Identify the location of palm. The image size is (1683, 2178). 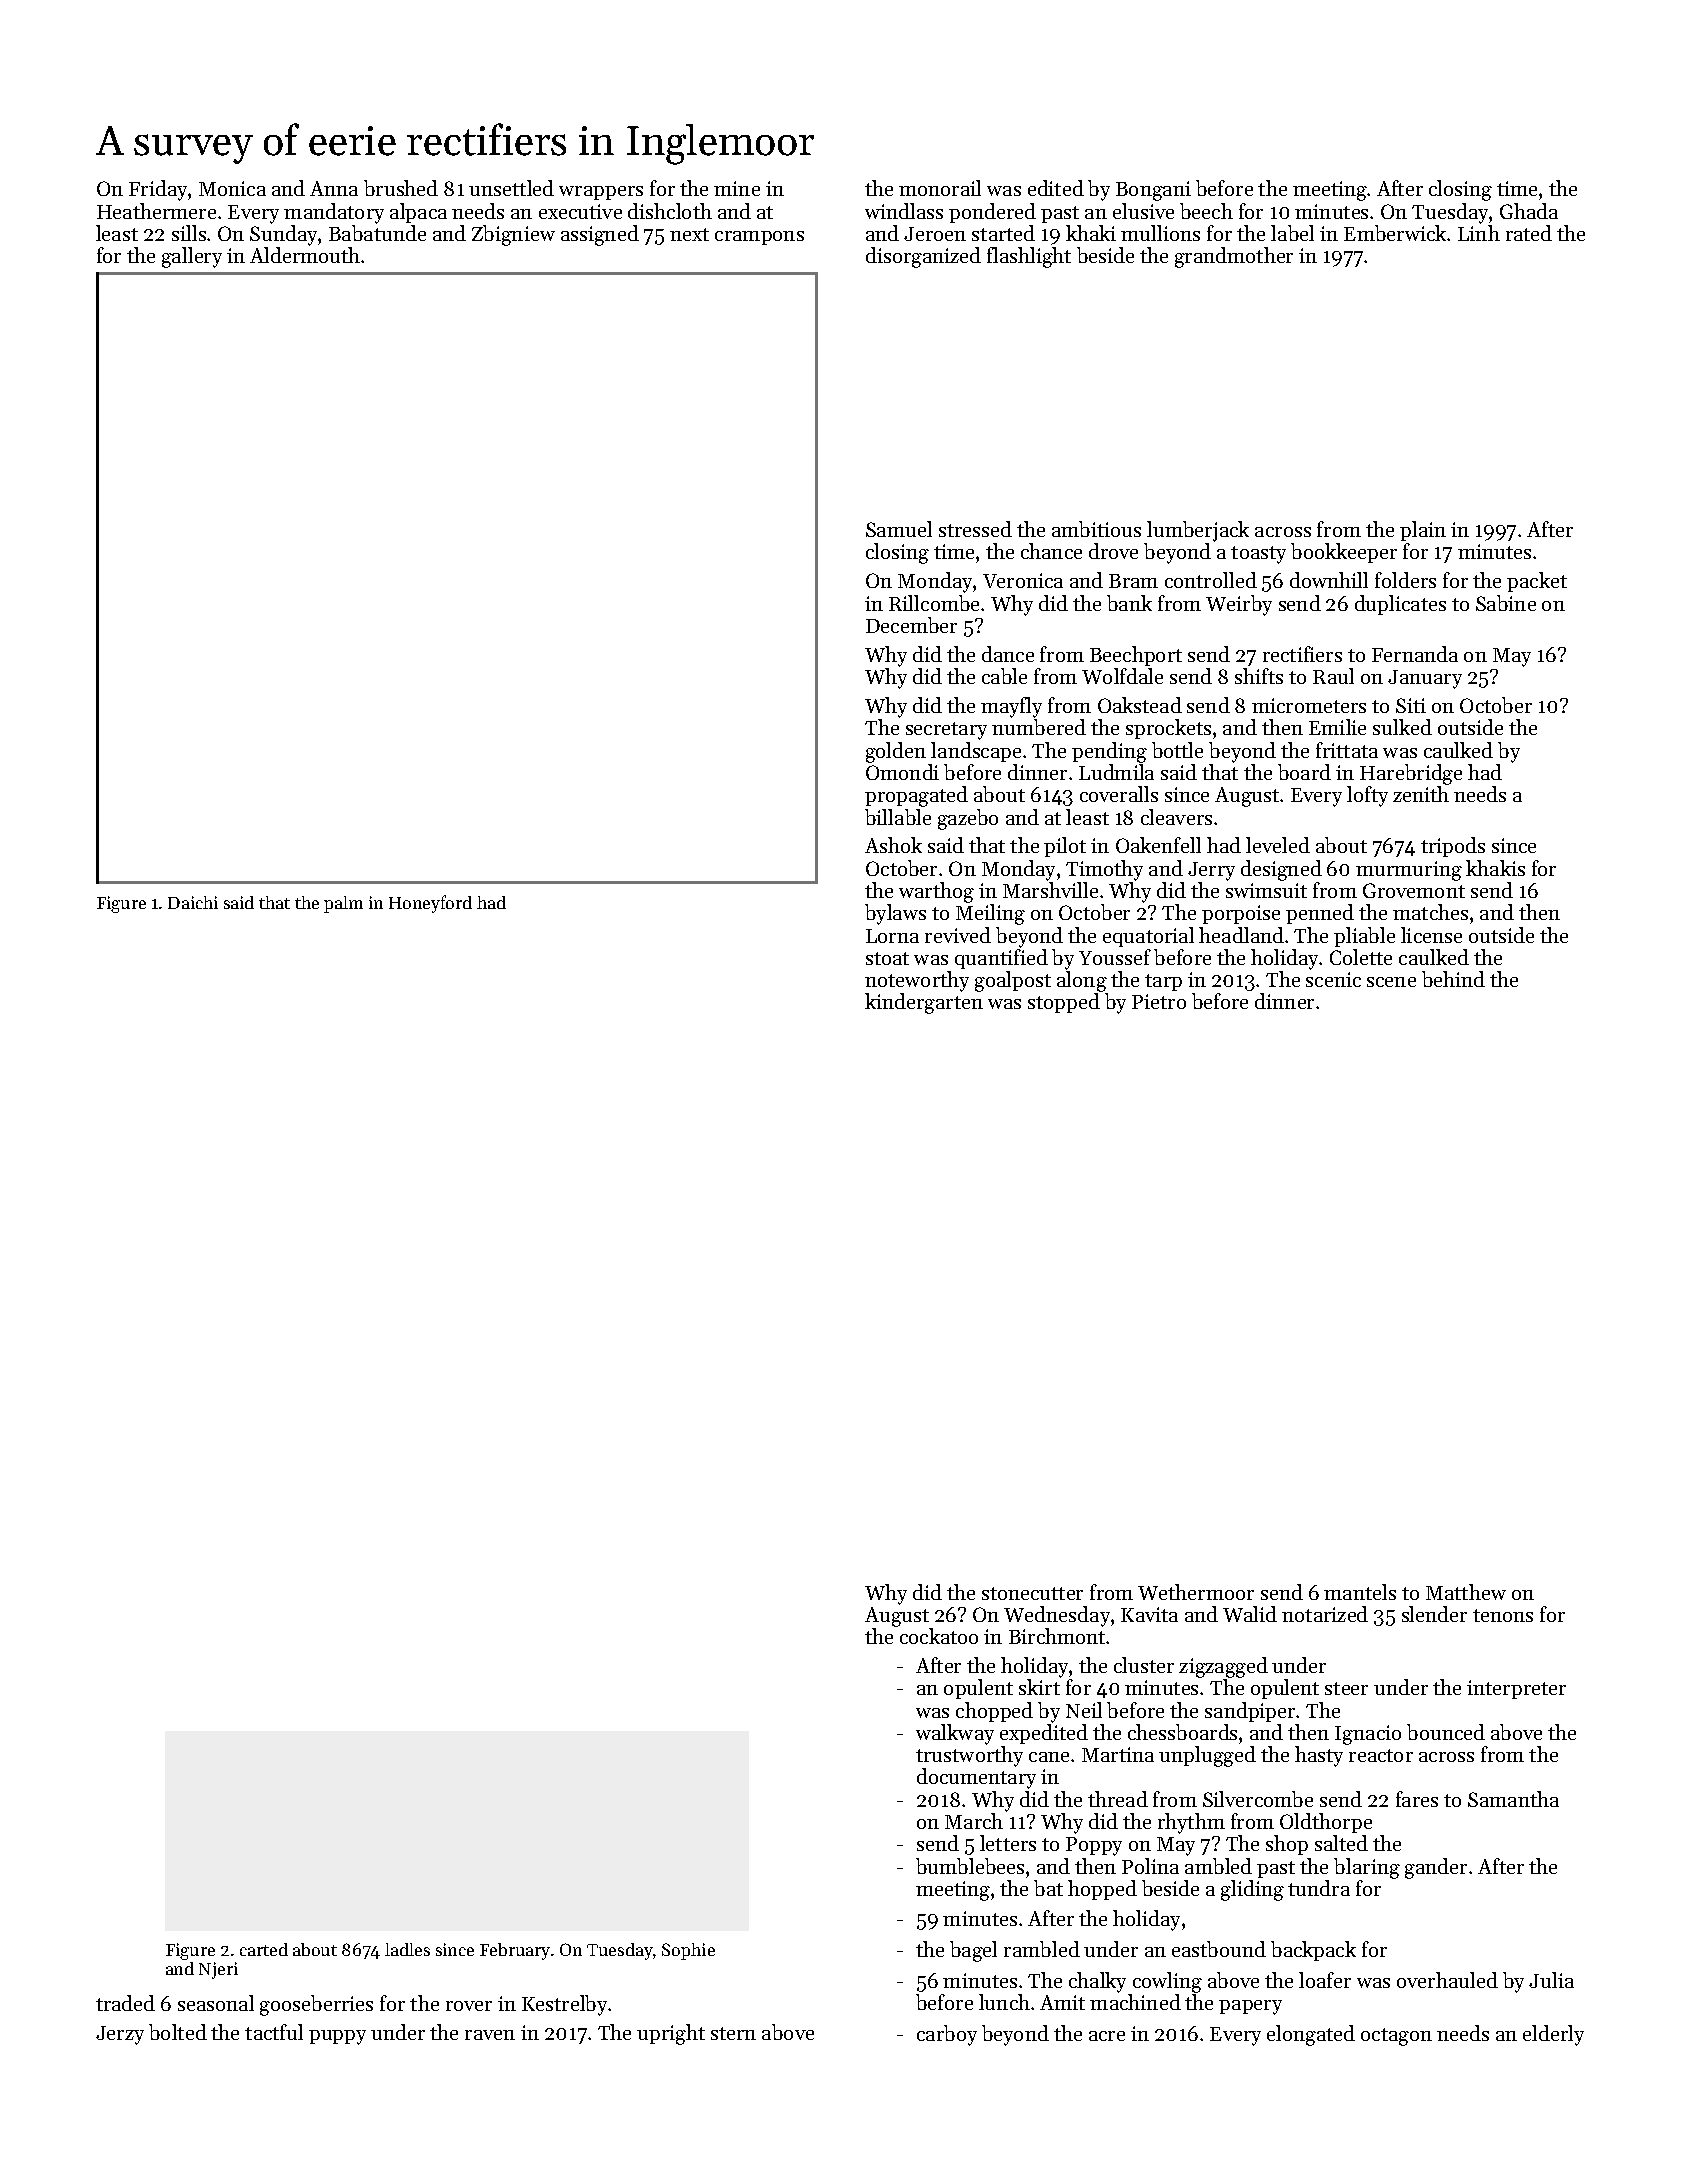
(343, 904).
